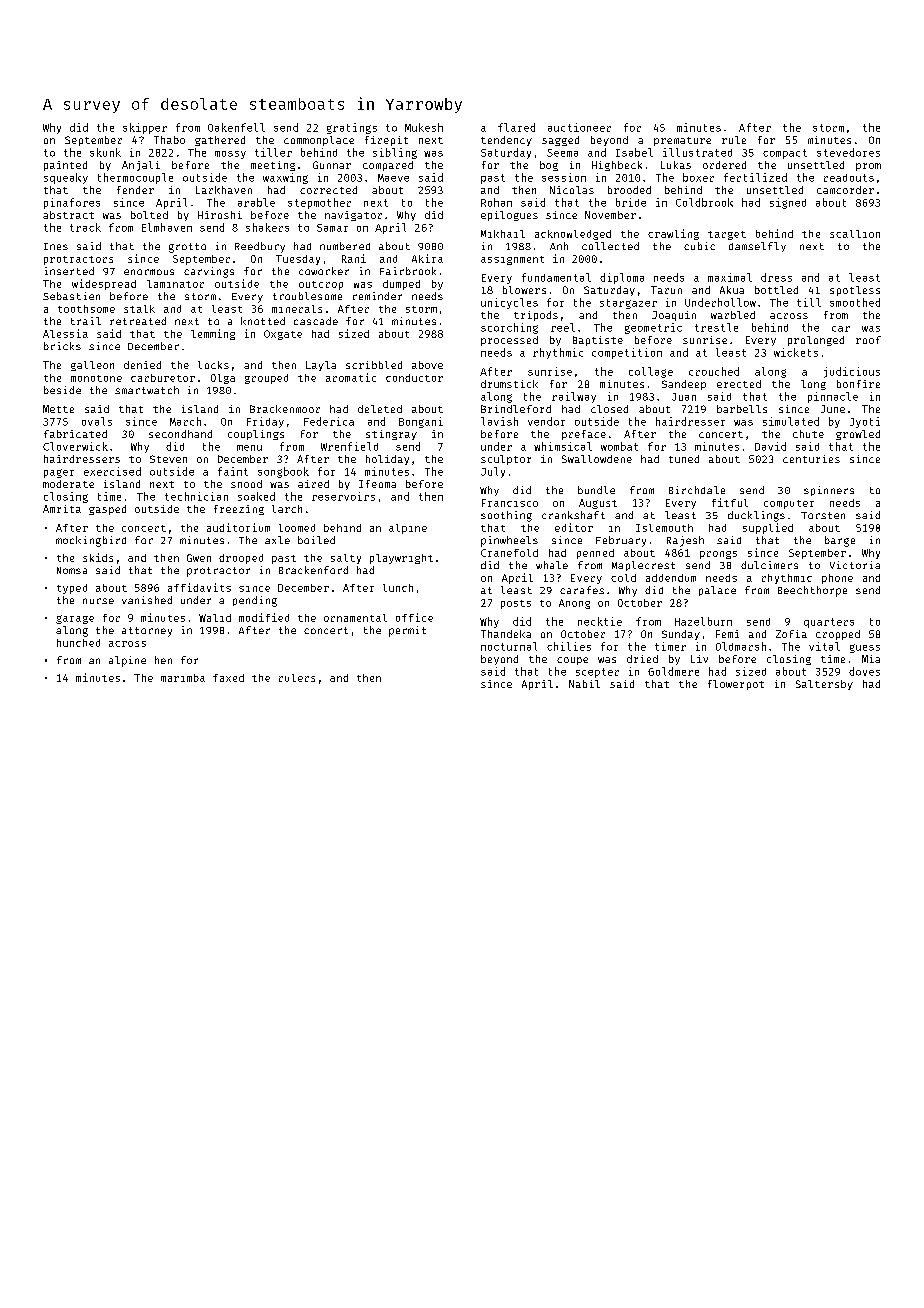 This page has width=924, height=1308. I want to click on spinners, so click(829, 491).
